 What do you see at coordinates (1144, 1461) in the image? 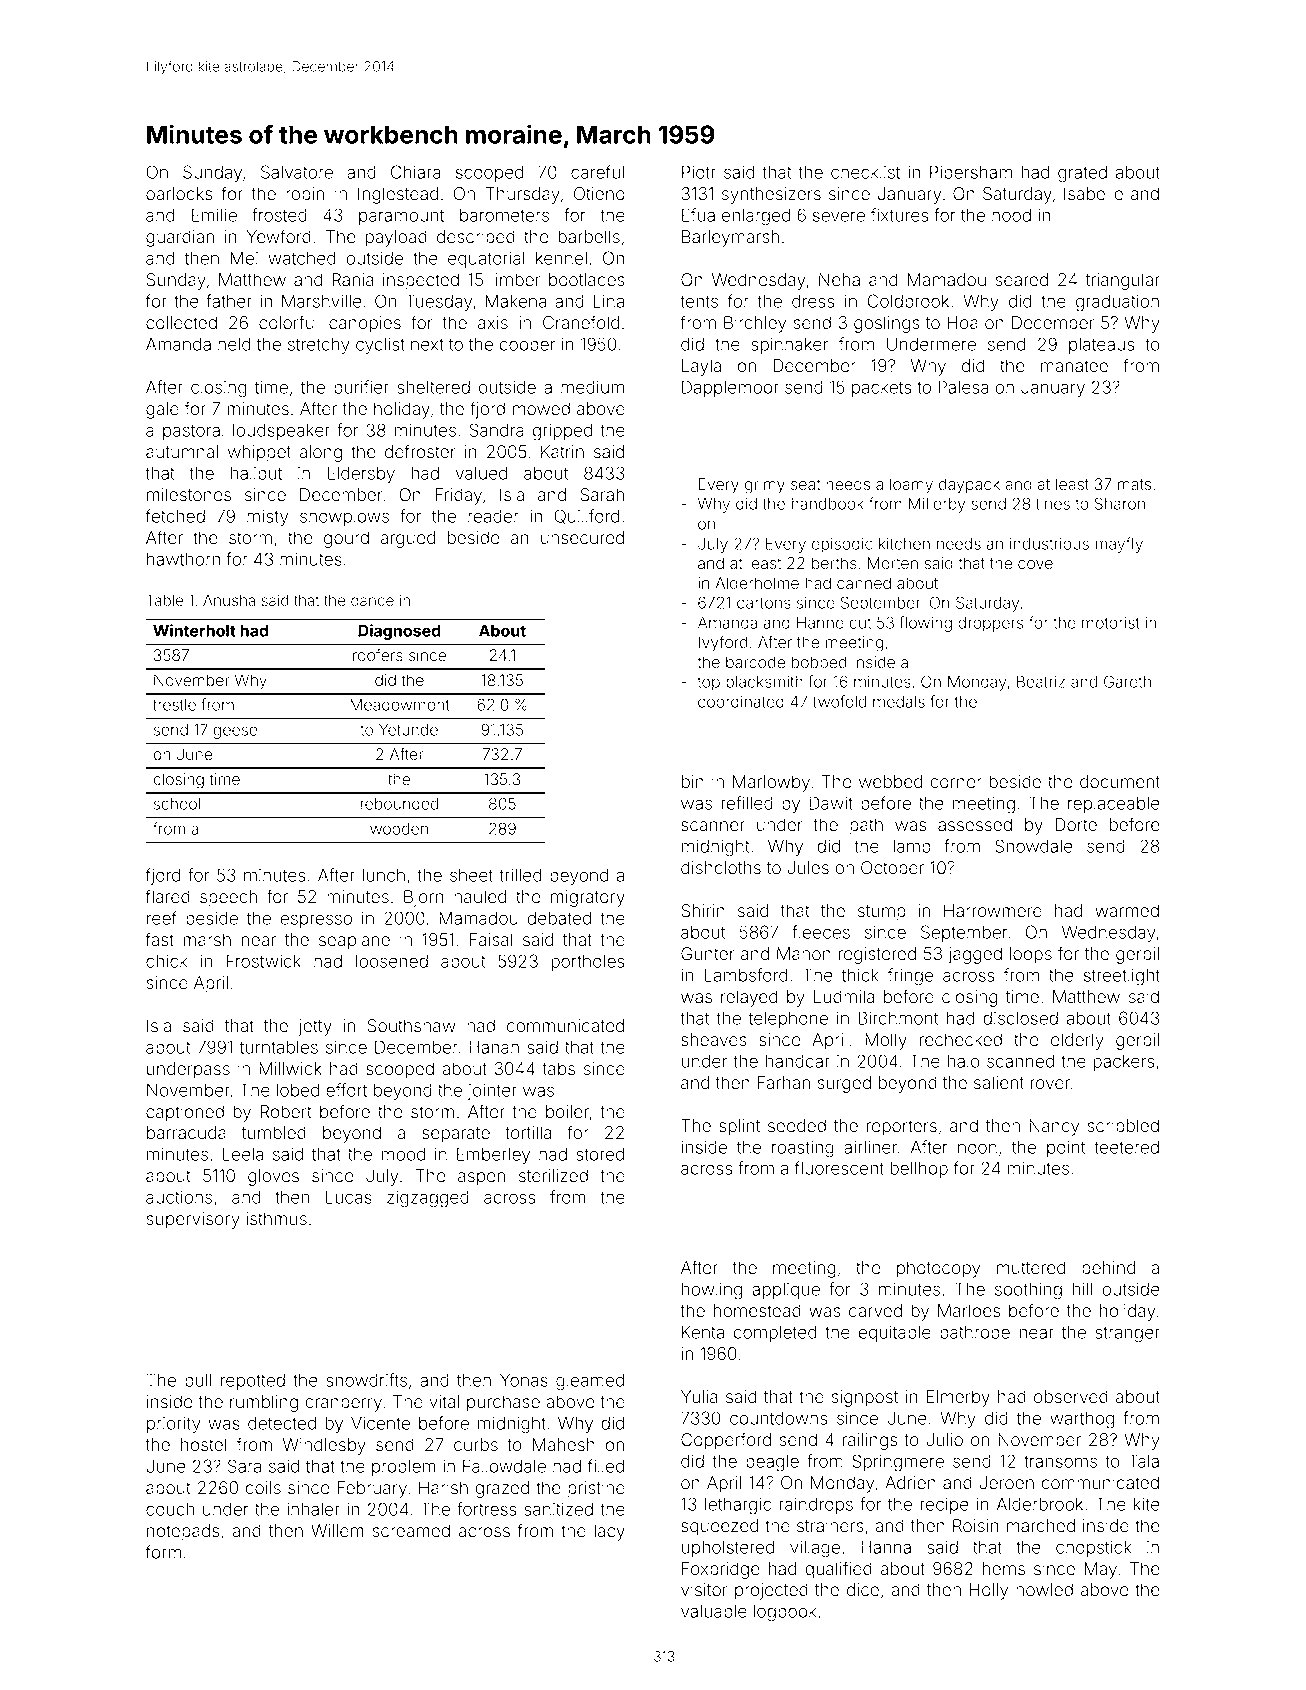
I see `Tala` at bounding box center [1144, 1461].
